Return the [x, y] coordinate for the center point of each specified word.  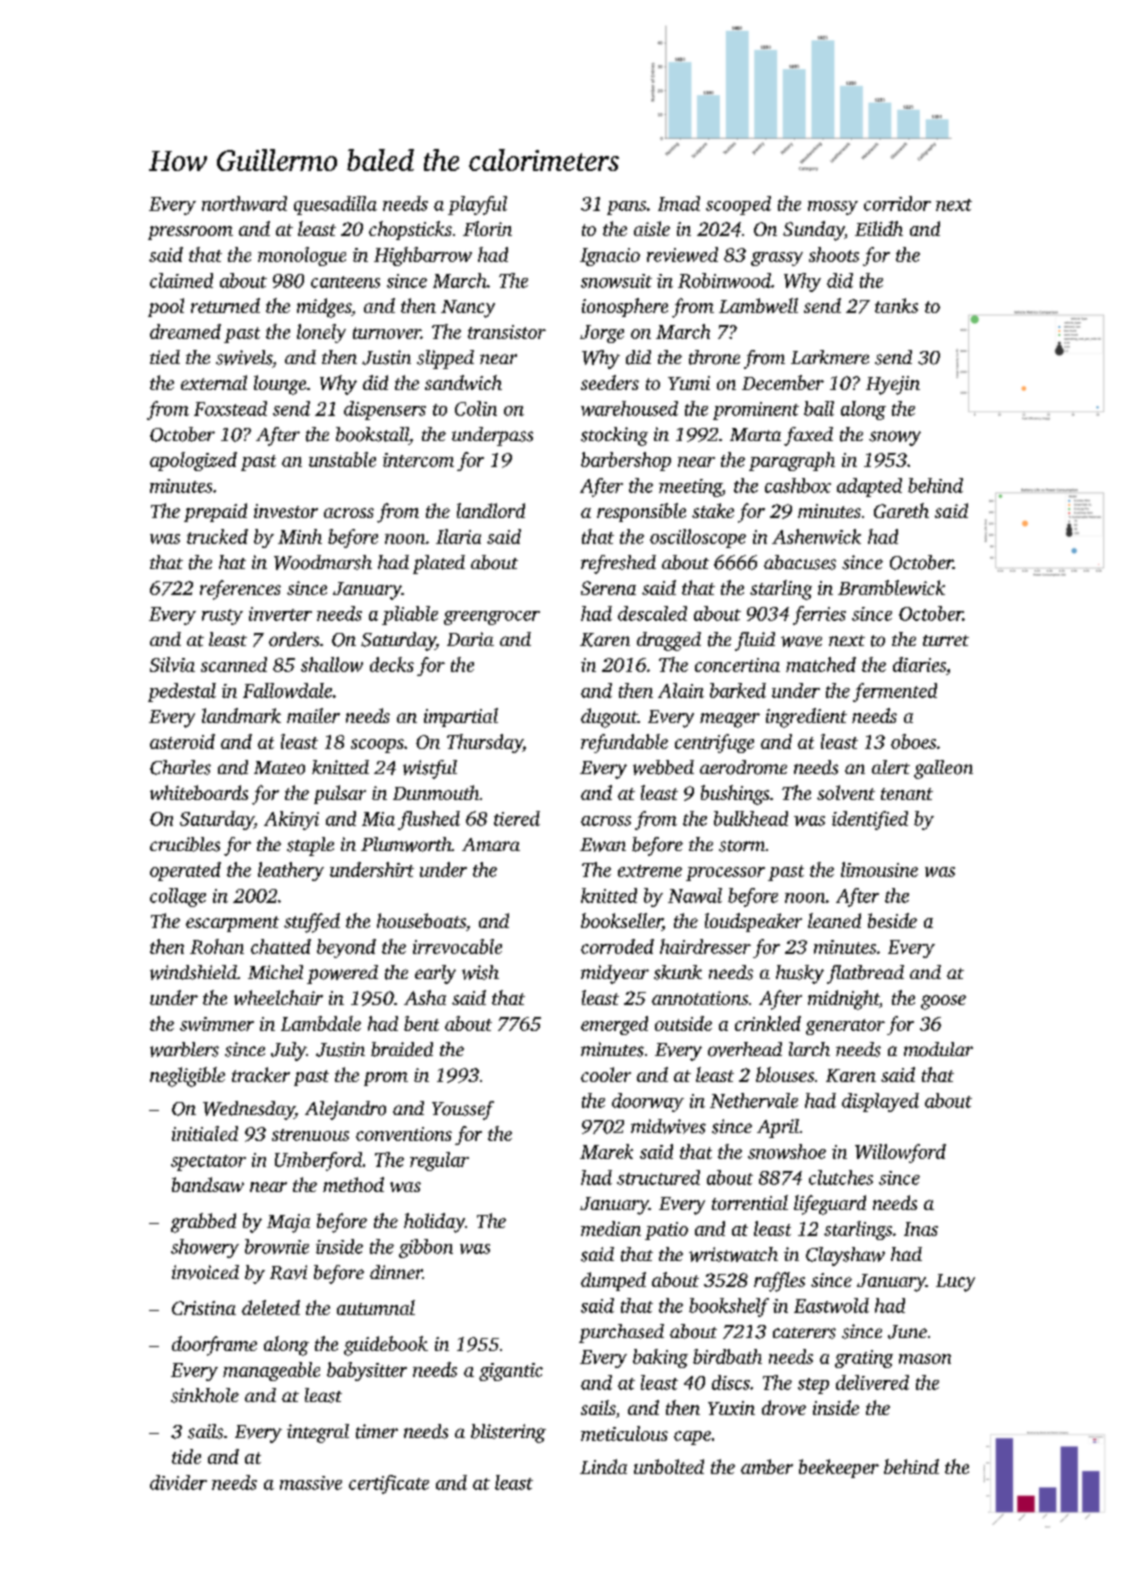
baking [660, 1358]
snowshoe [787, 1151]
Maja [288, 1223]
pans [626, 208]
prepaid [215, 512]
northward [244, 203]
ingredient [806, 718]
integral [318, 1433]
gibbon [426, 1248]
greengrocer [492, 618]
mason [925, 1359]
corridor [897, 203]
